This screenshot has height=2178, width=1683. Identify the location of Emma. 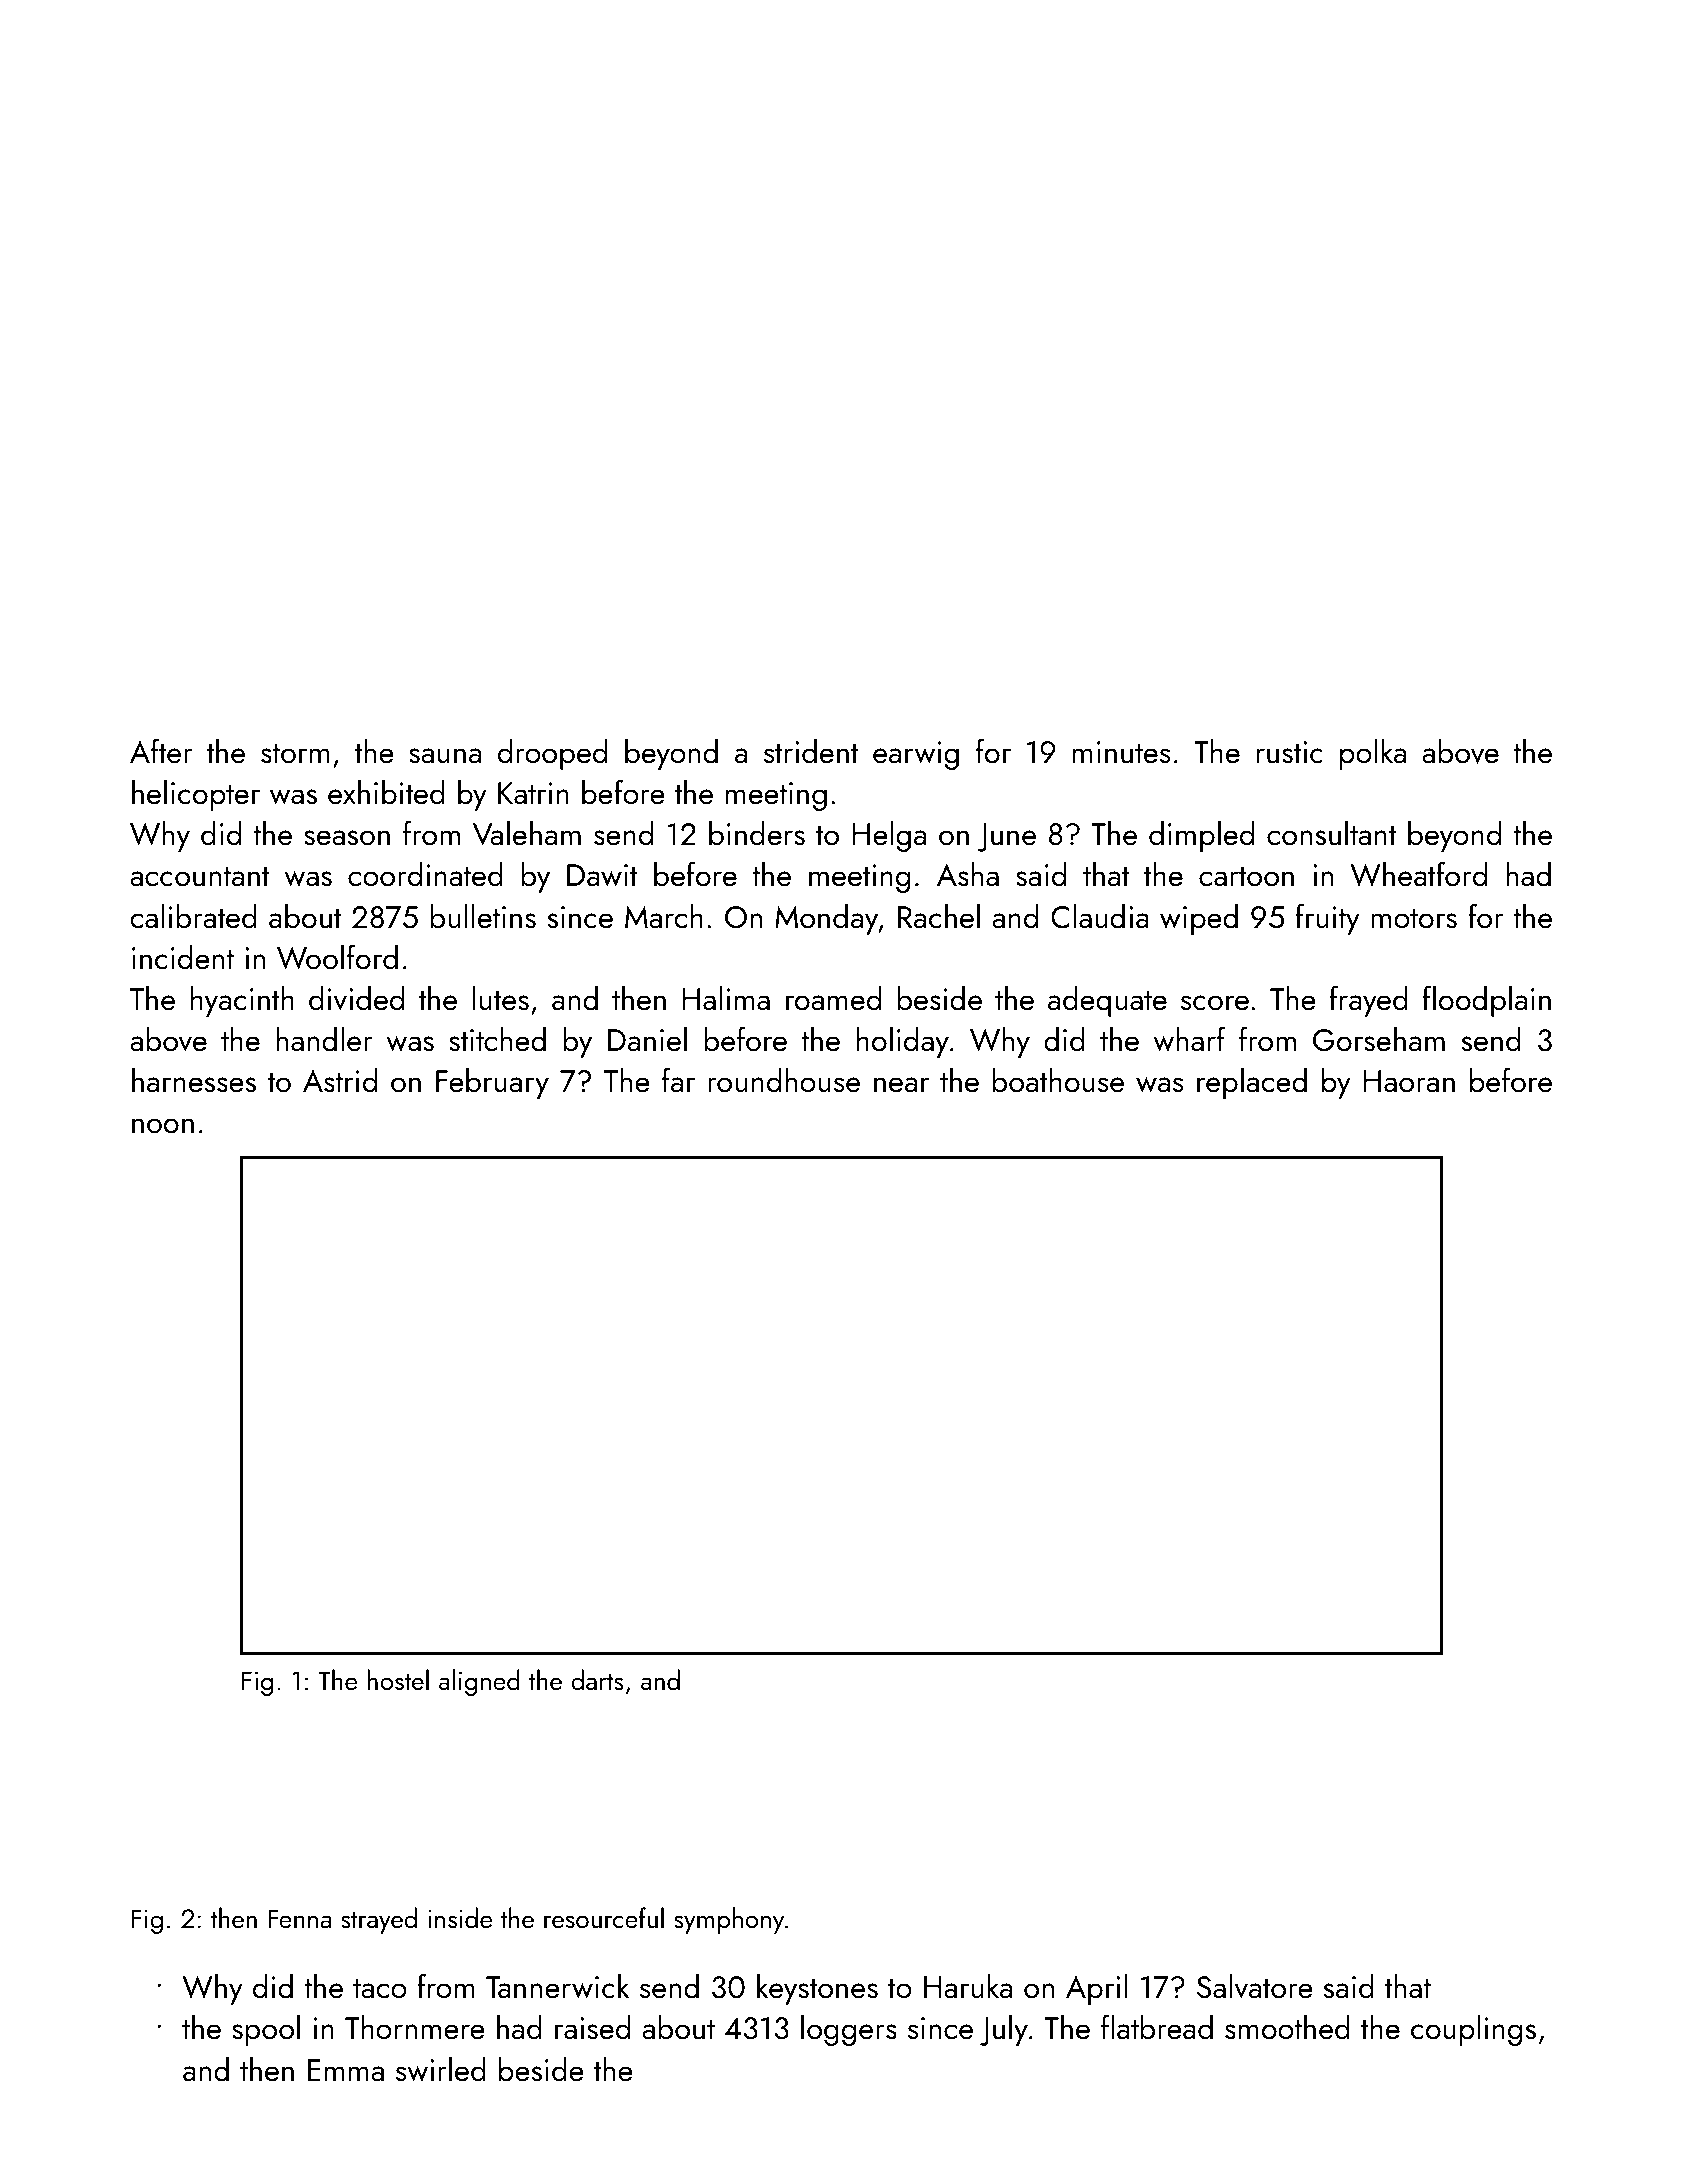
(346, 2070).
